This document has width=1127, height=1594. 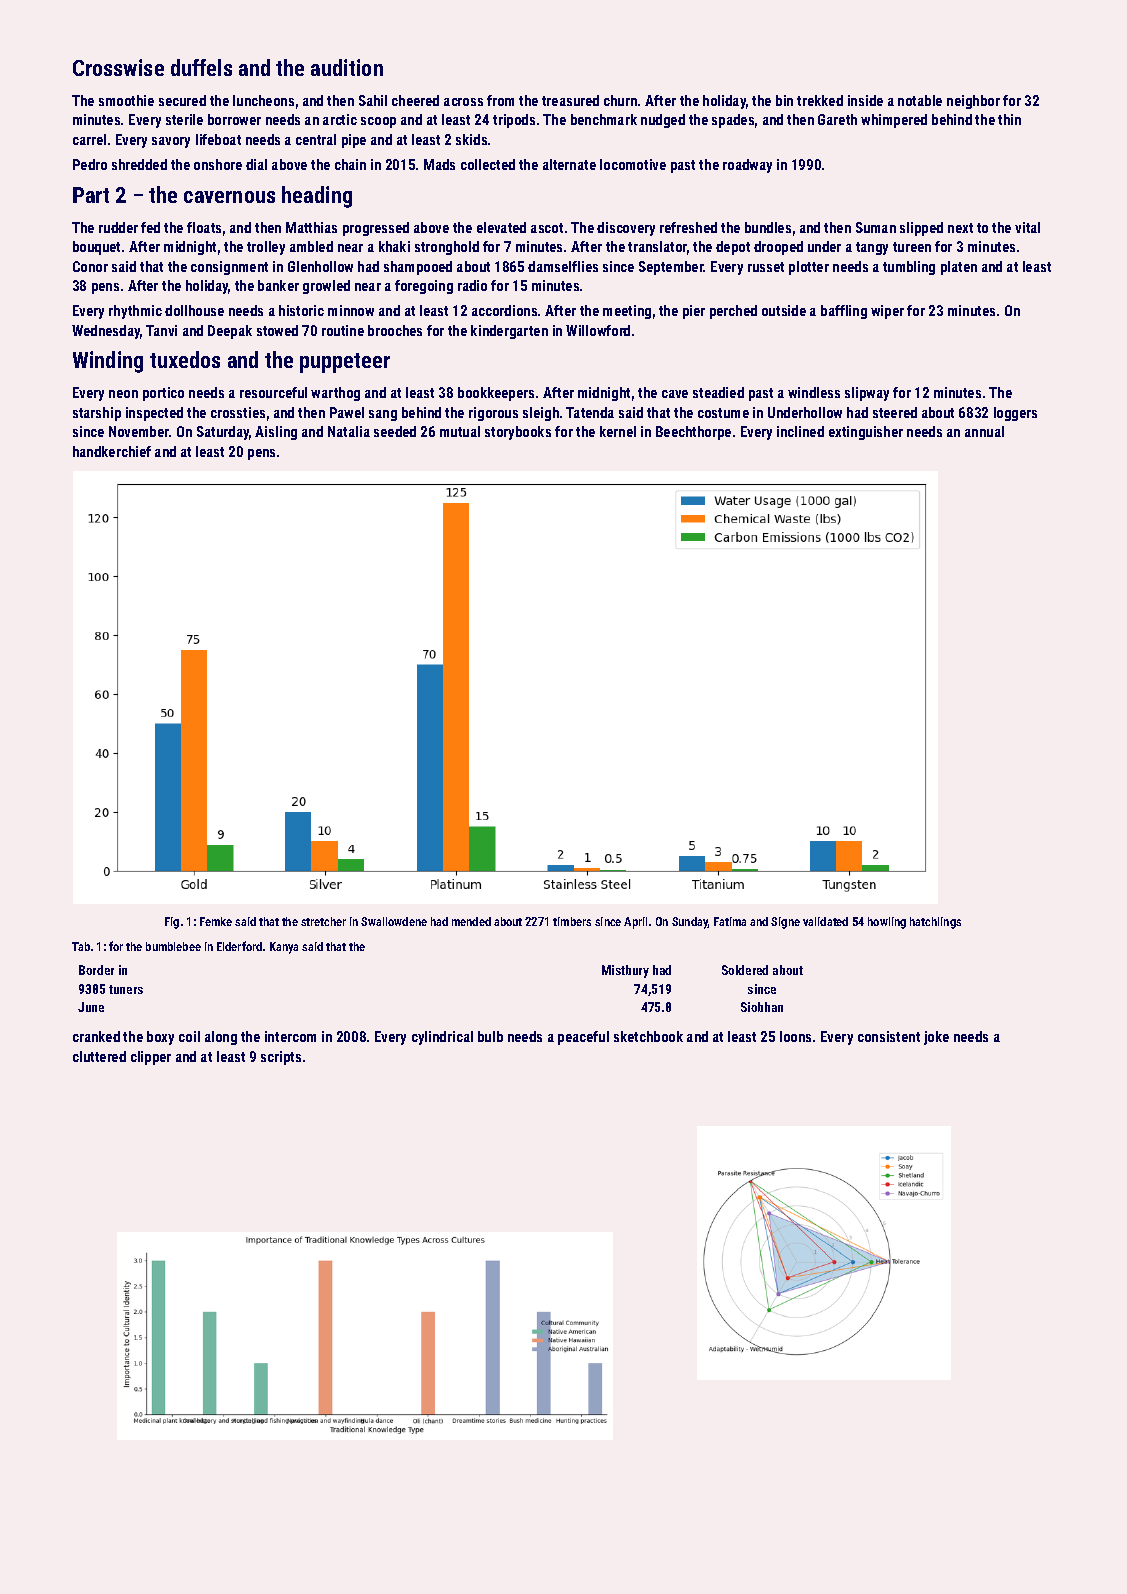 I want to click on Pedro, so click(x=90, y=164).
